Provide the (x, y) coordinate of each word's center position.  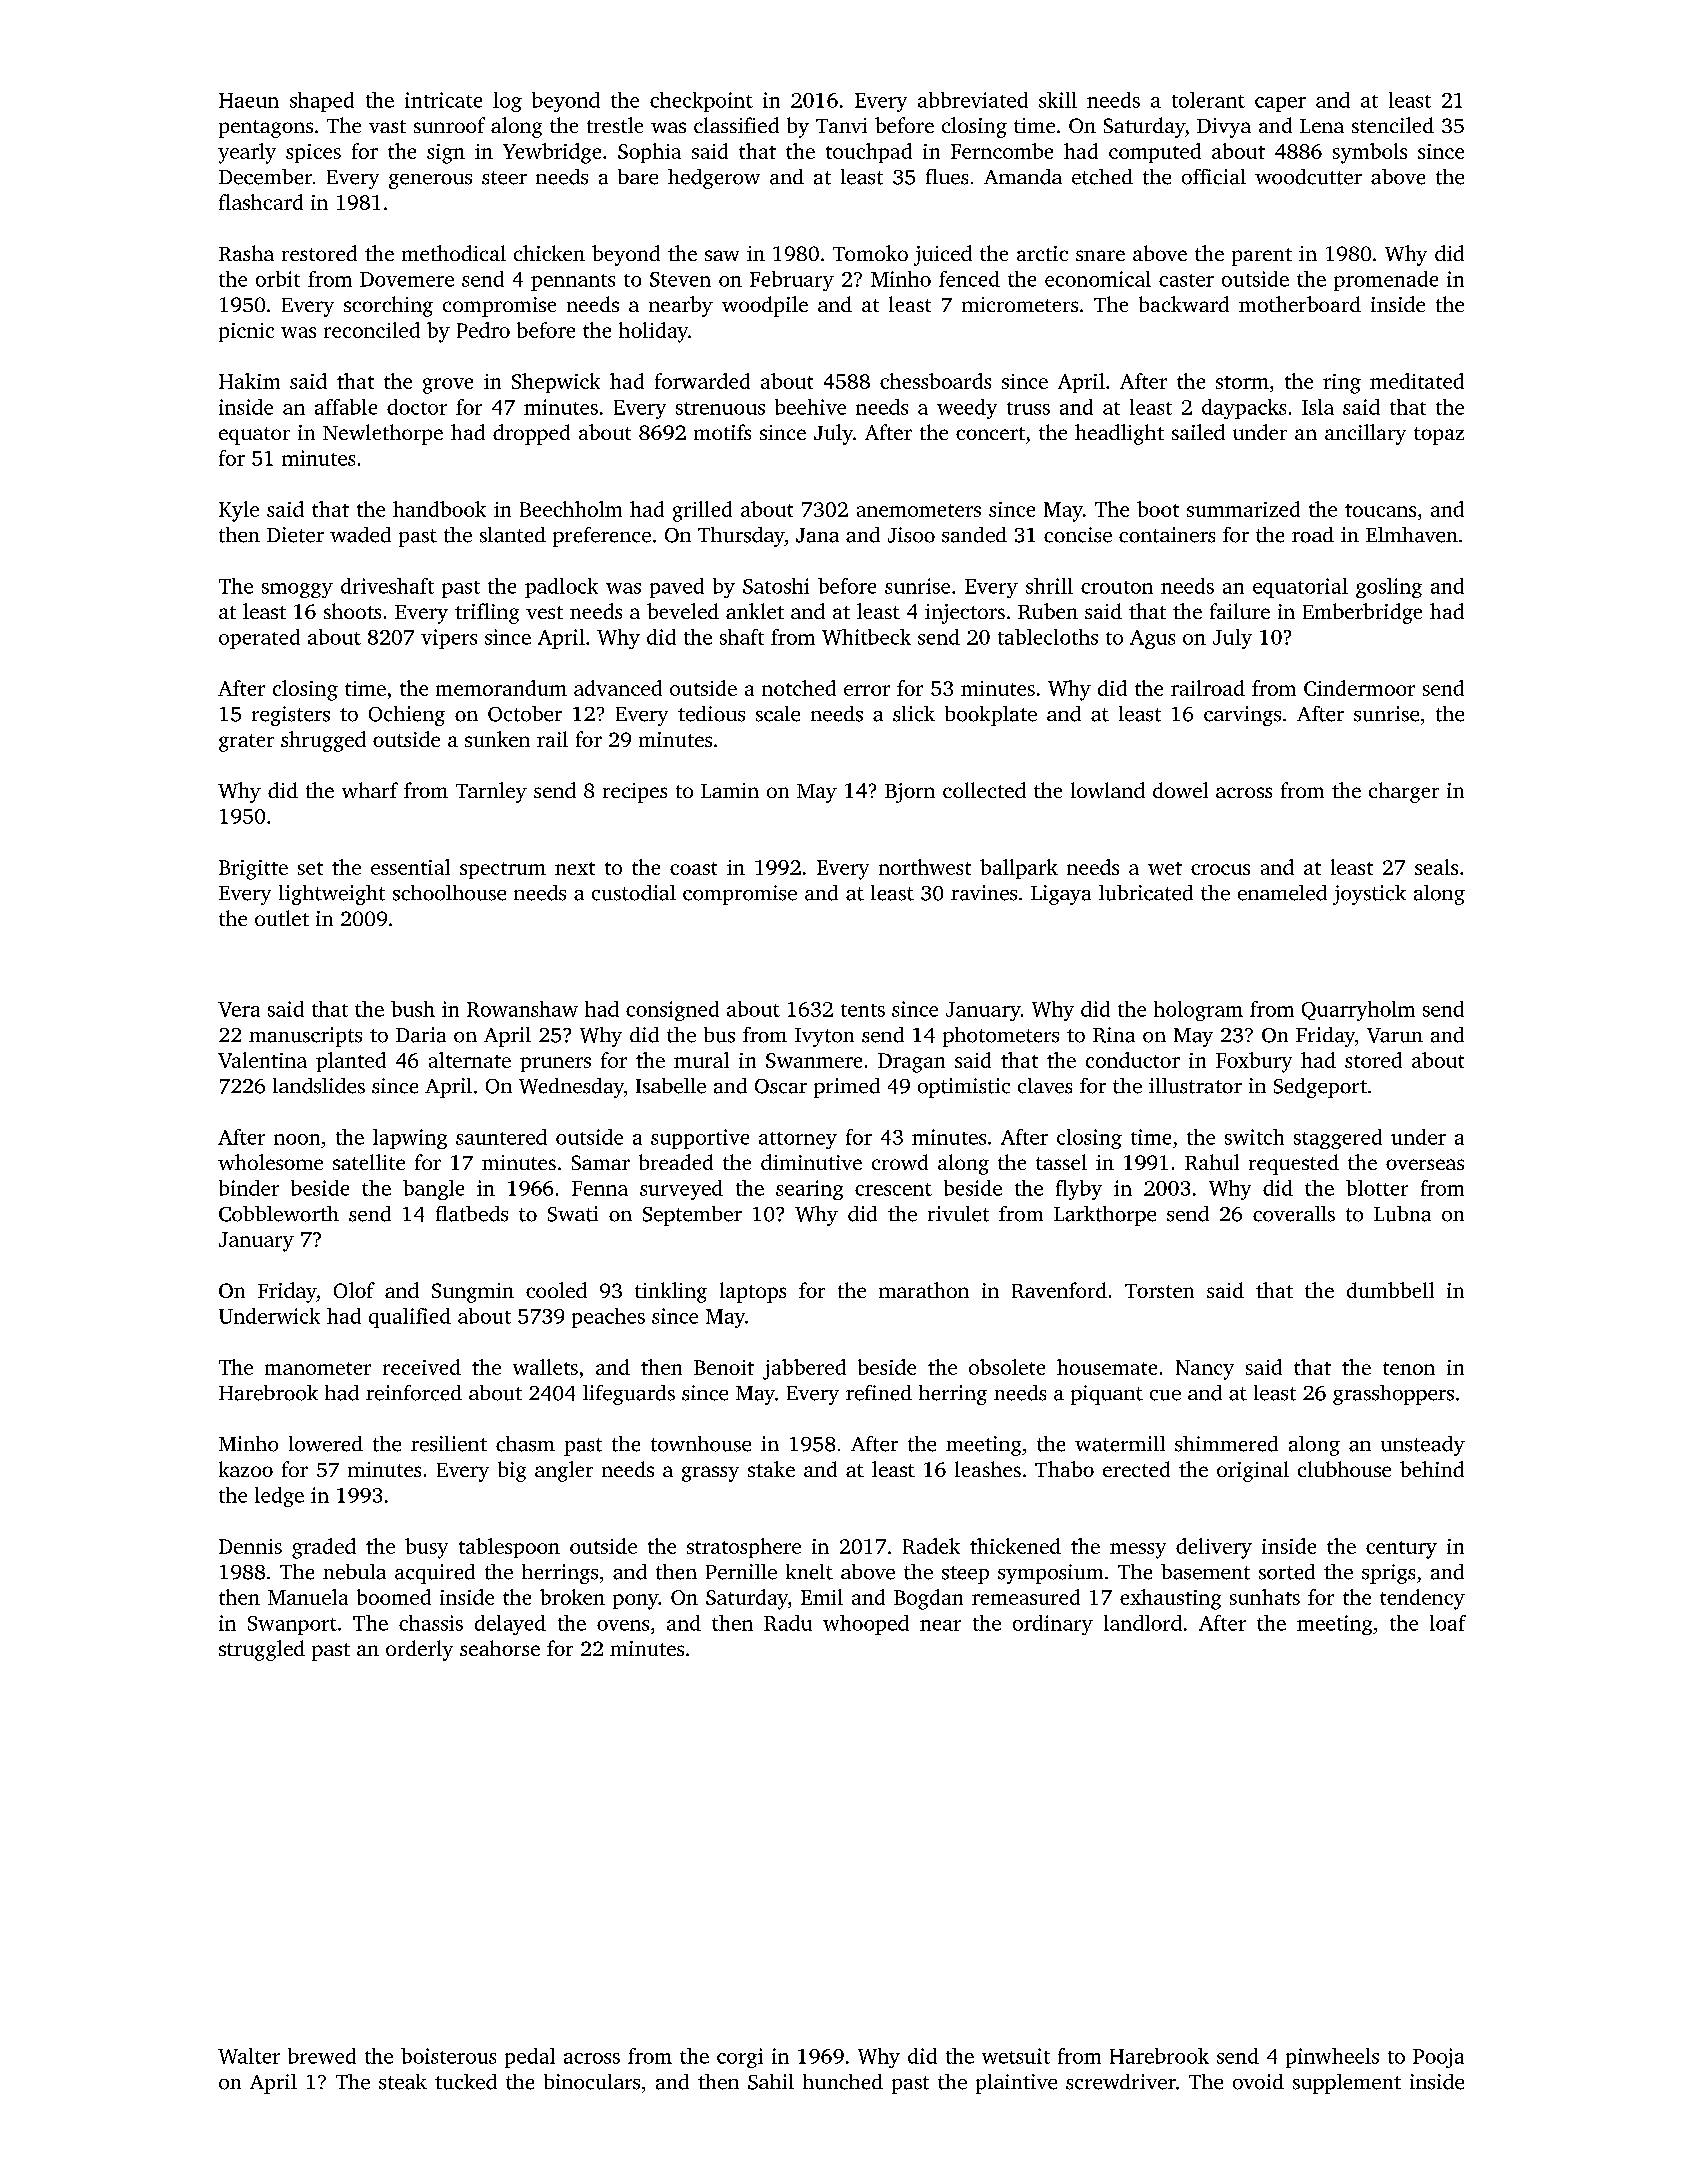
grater (246, 743)
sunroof (449, 125)
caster (1186, 280)
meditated (1417, 381)
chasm (525, 1444)
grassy (710, 1474)
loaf (1448, 1623)
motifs (722, 432)
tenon (1409, 1368)
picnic (246, 332)
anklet (755, 611)
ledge (279, 1497)
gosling (1389, 588)
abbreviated (973, 100)
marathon (924, 1290)
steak (403, 2082)
